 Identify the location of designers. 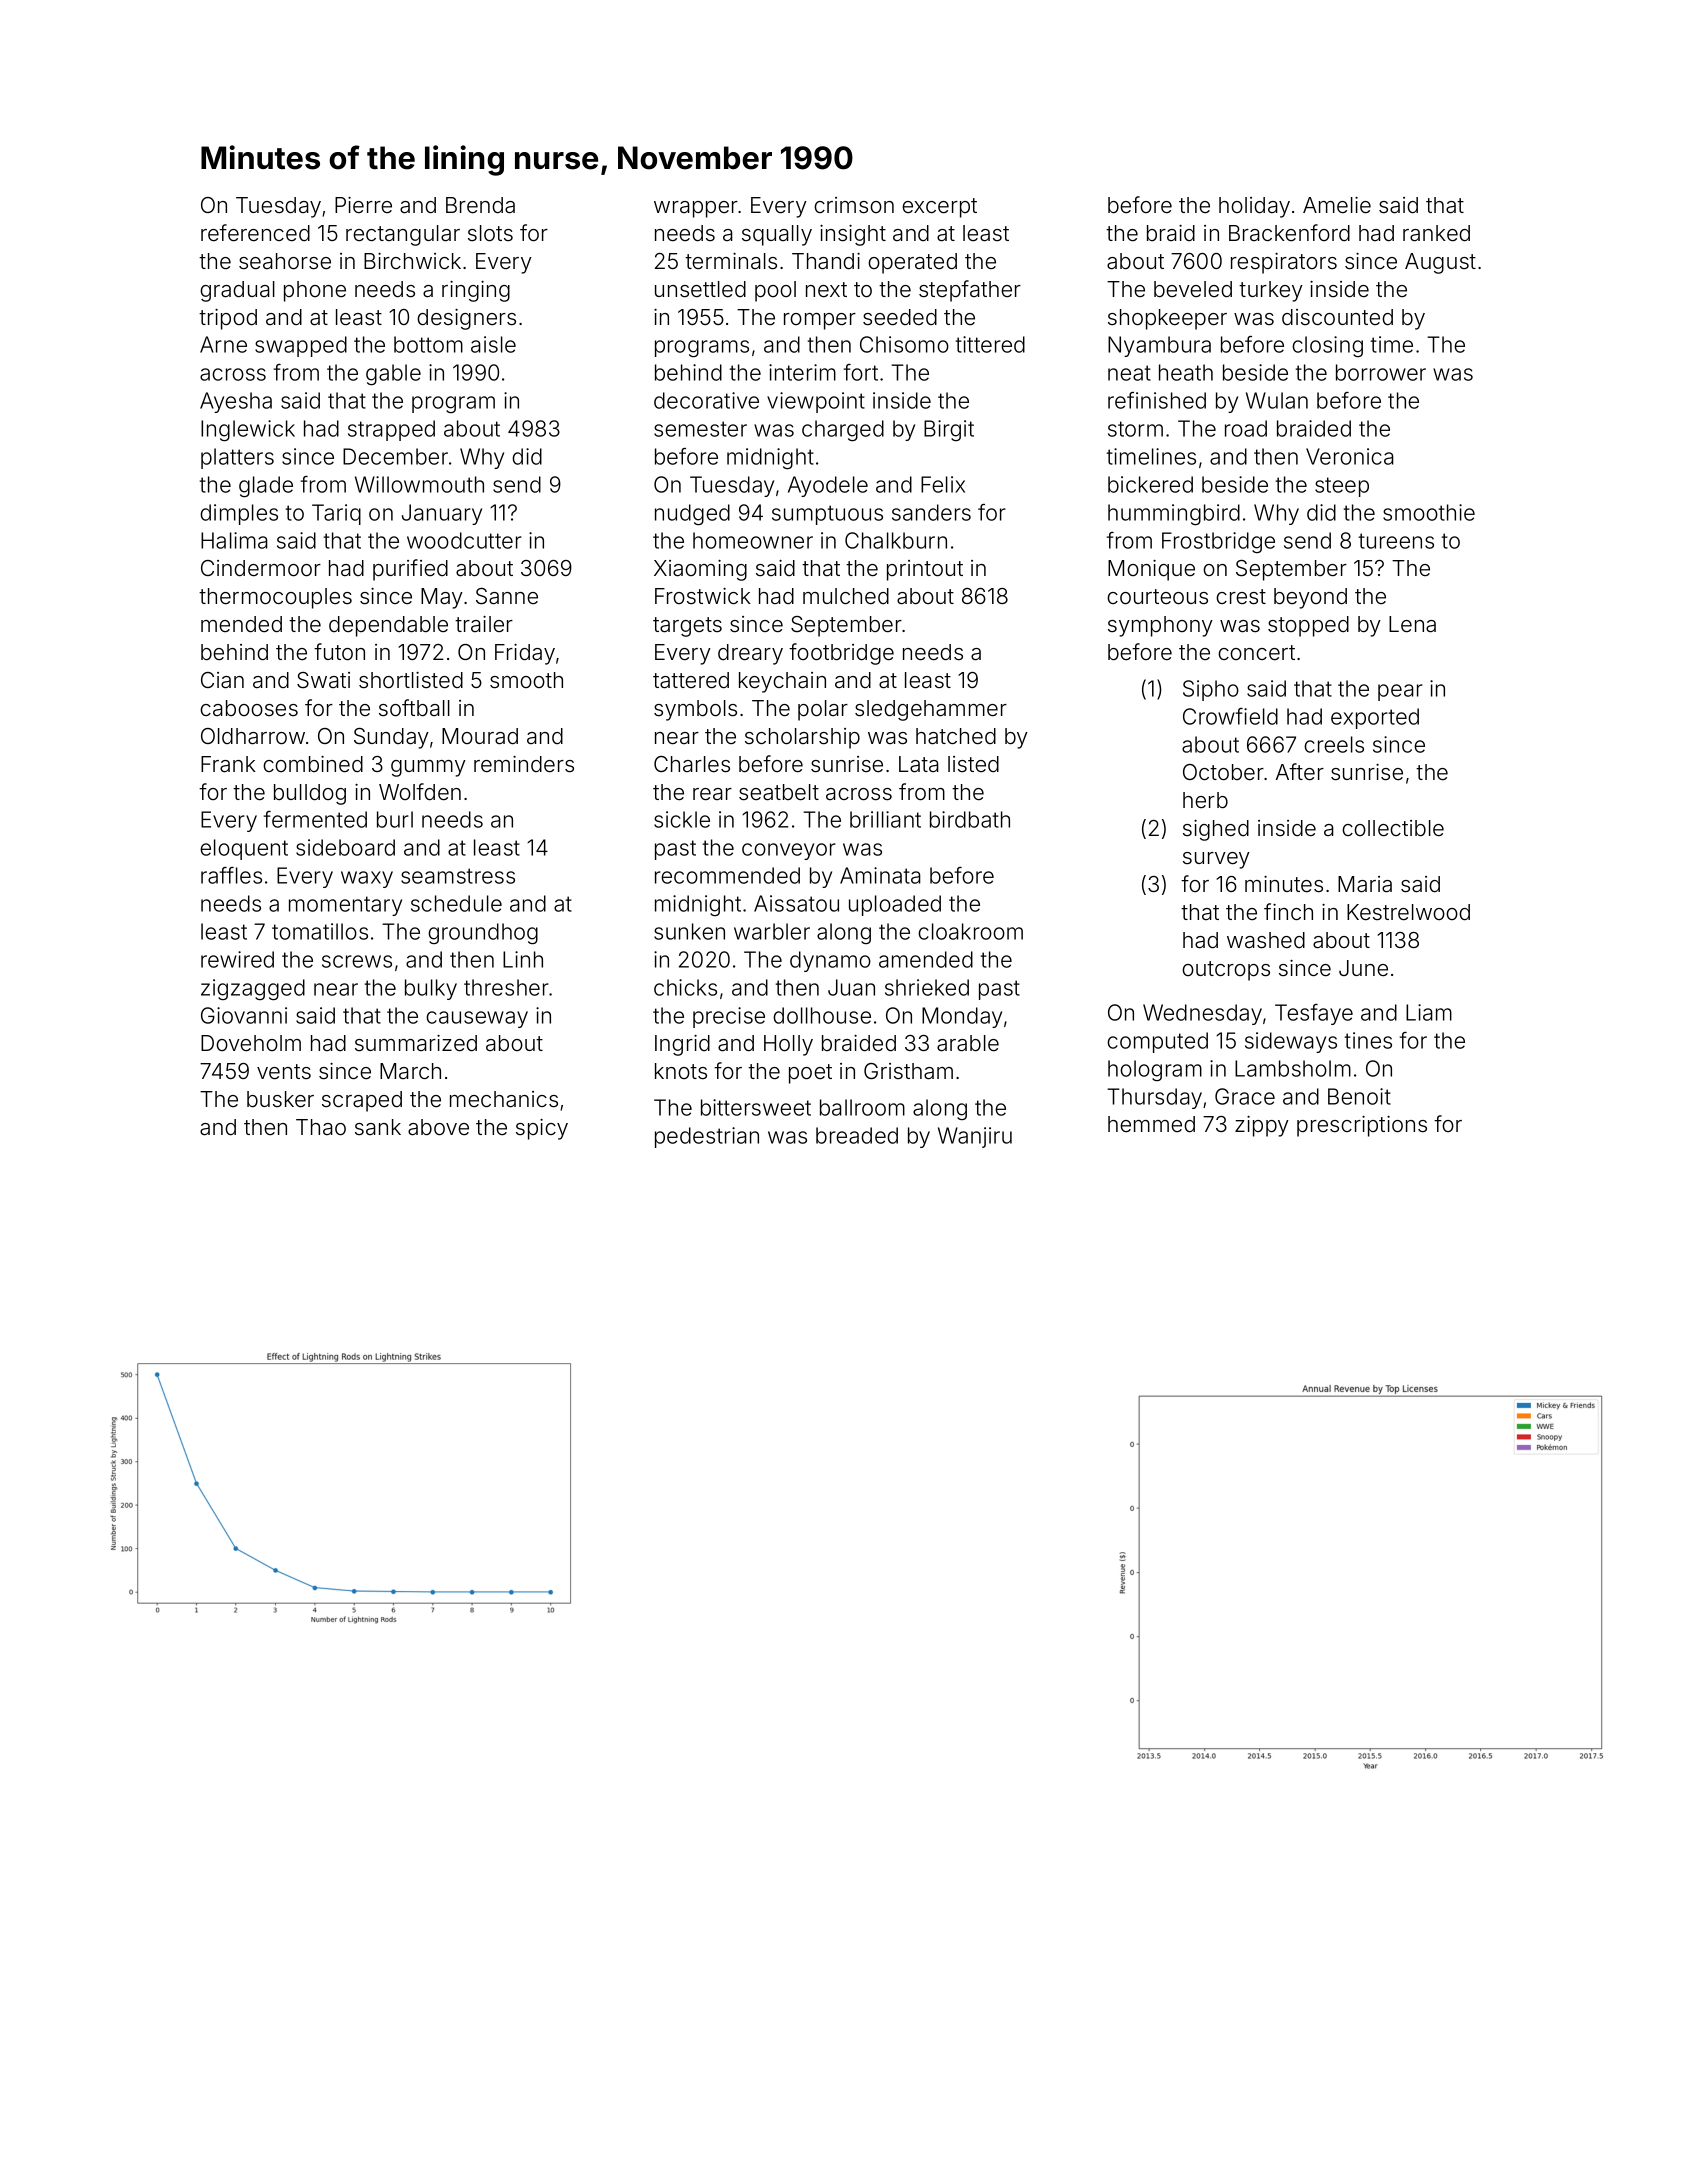
(466, 319).
